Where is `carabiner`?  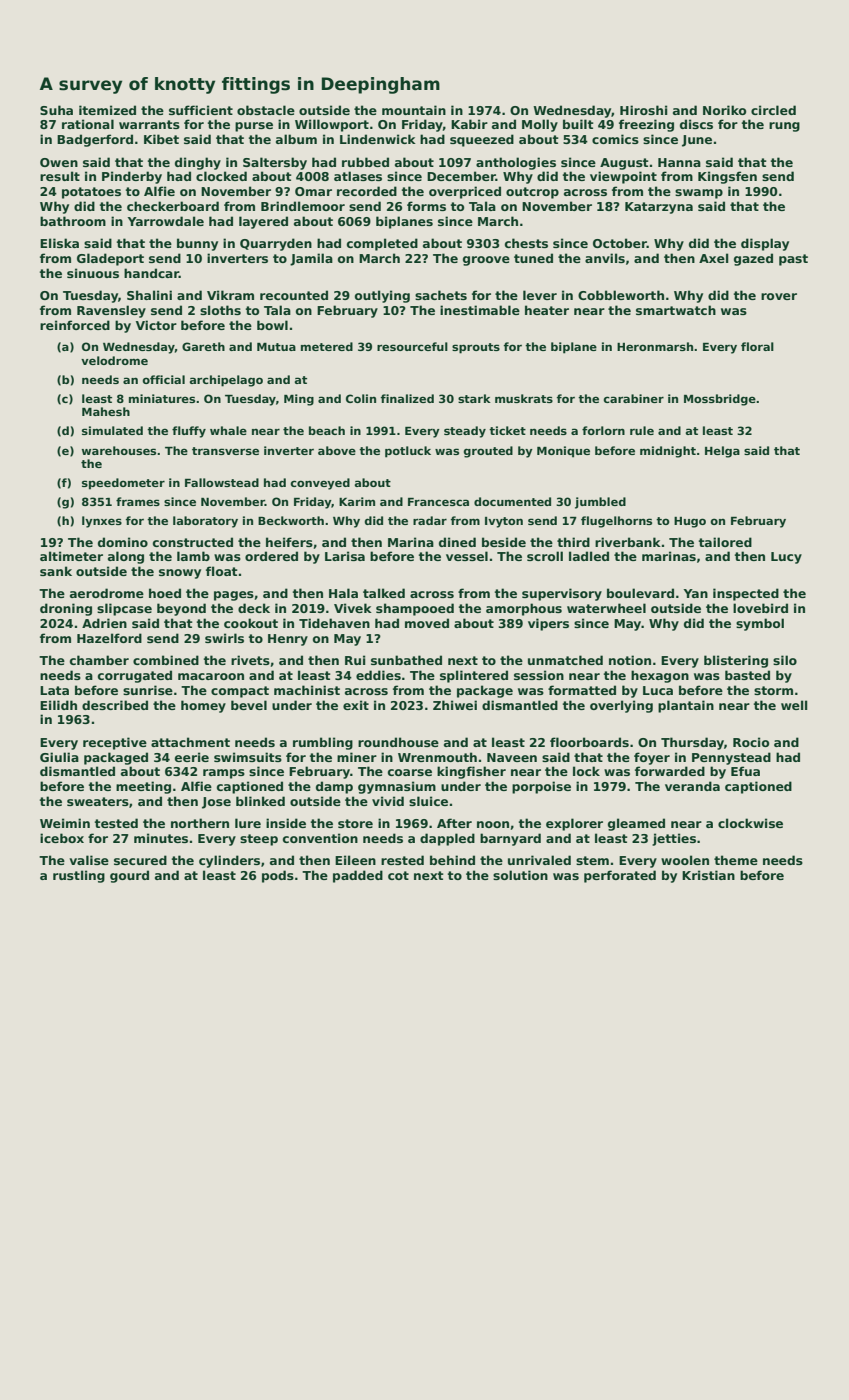
carabiner is located at coordinates (634, 398).
